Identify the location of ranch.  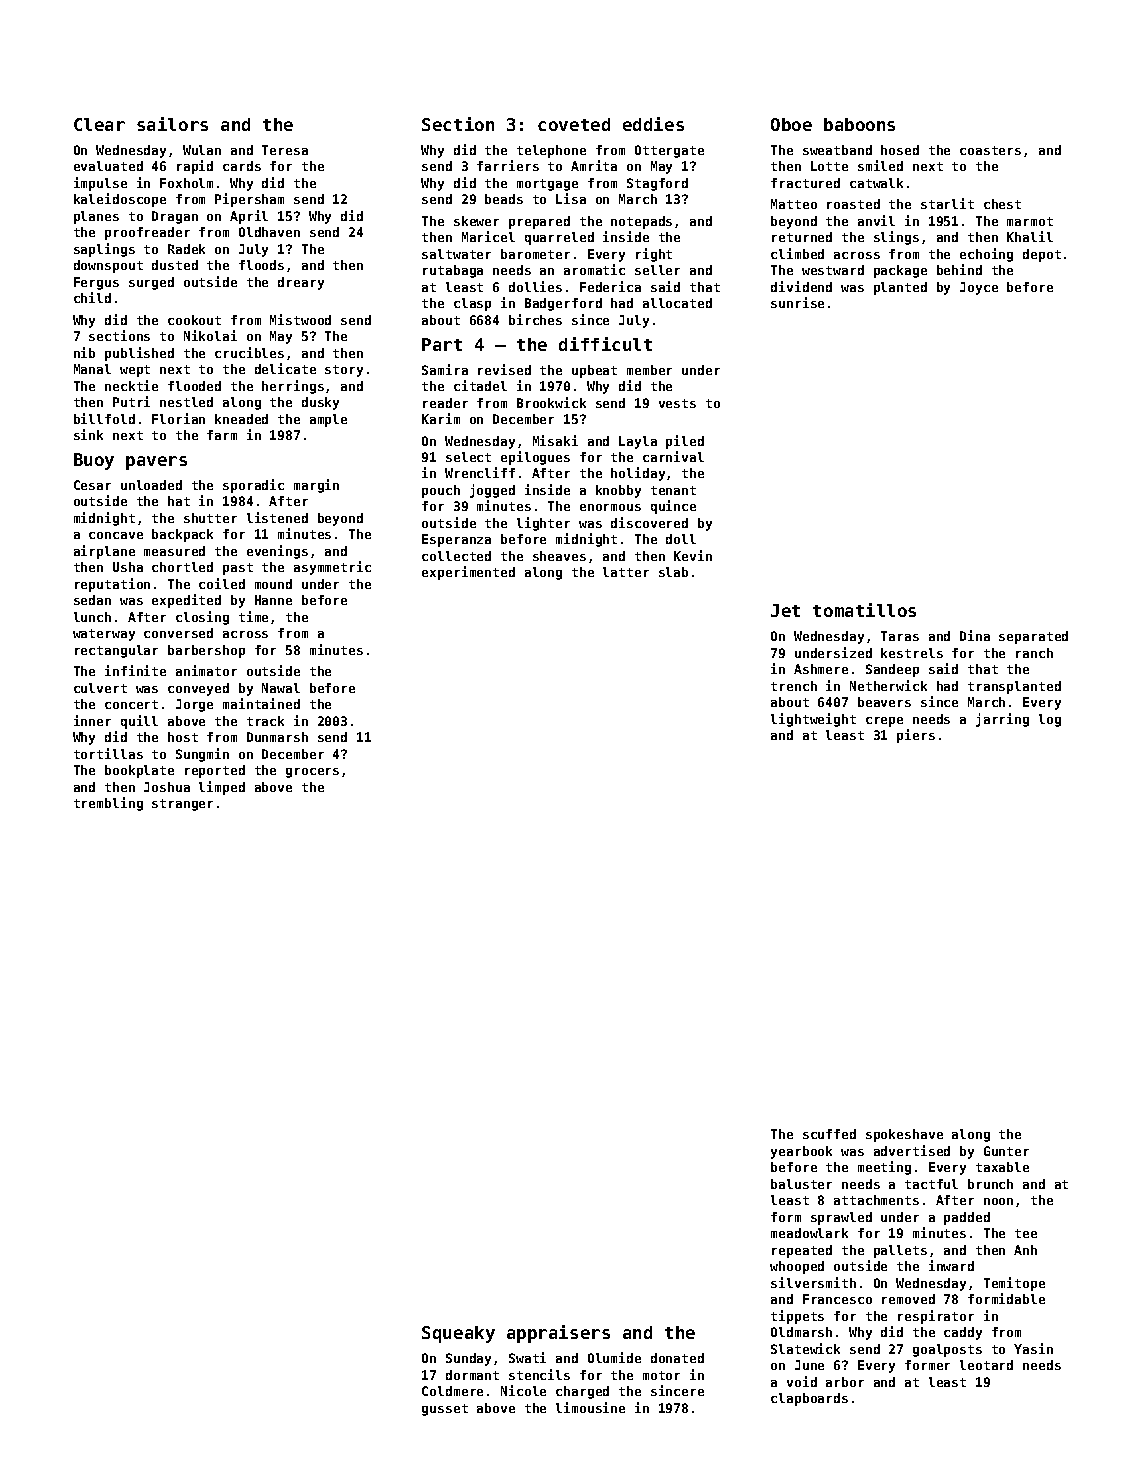
(1034, 653).
